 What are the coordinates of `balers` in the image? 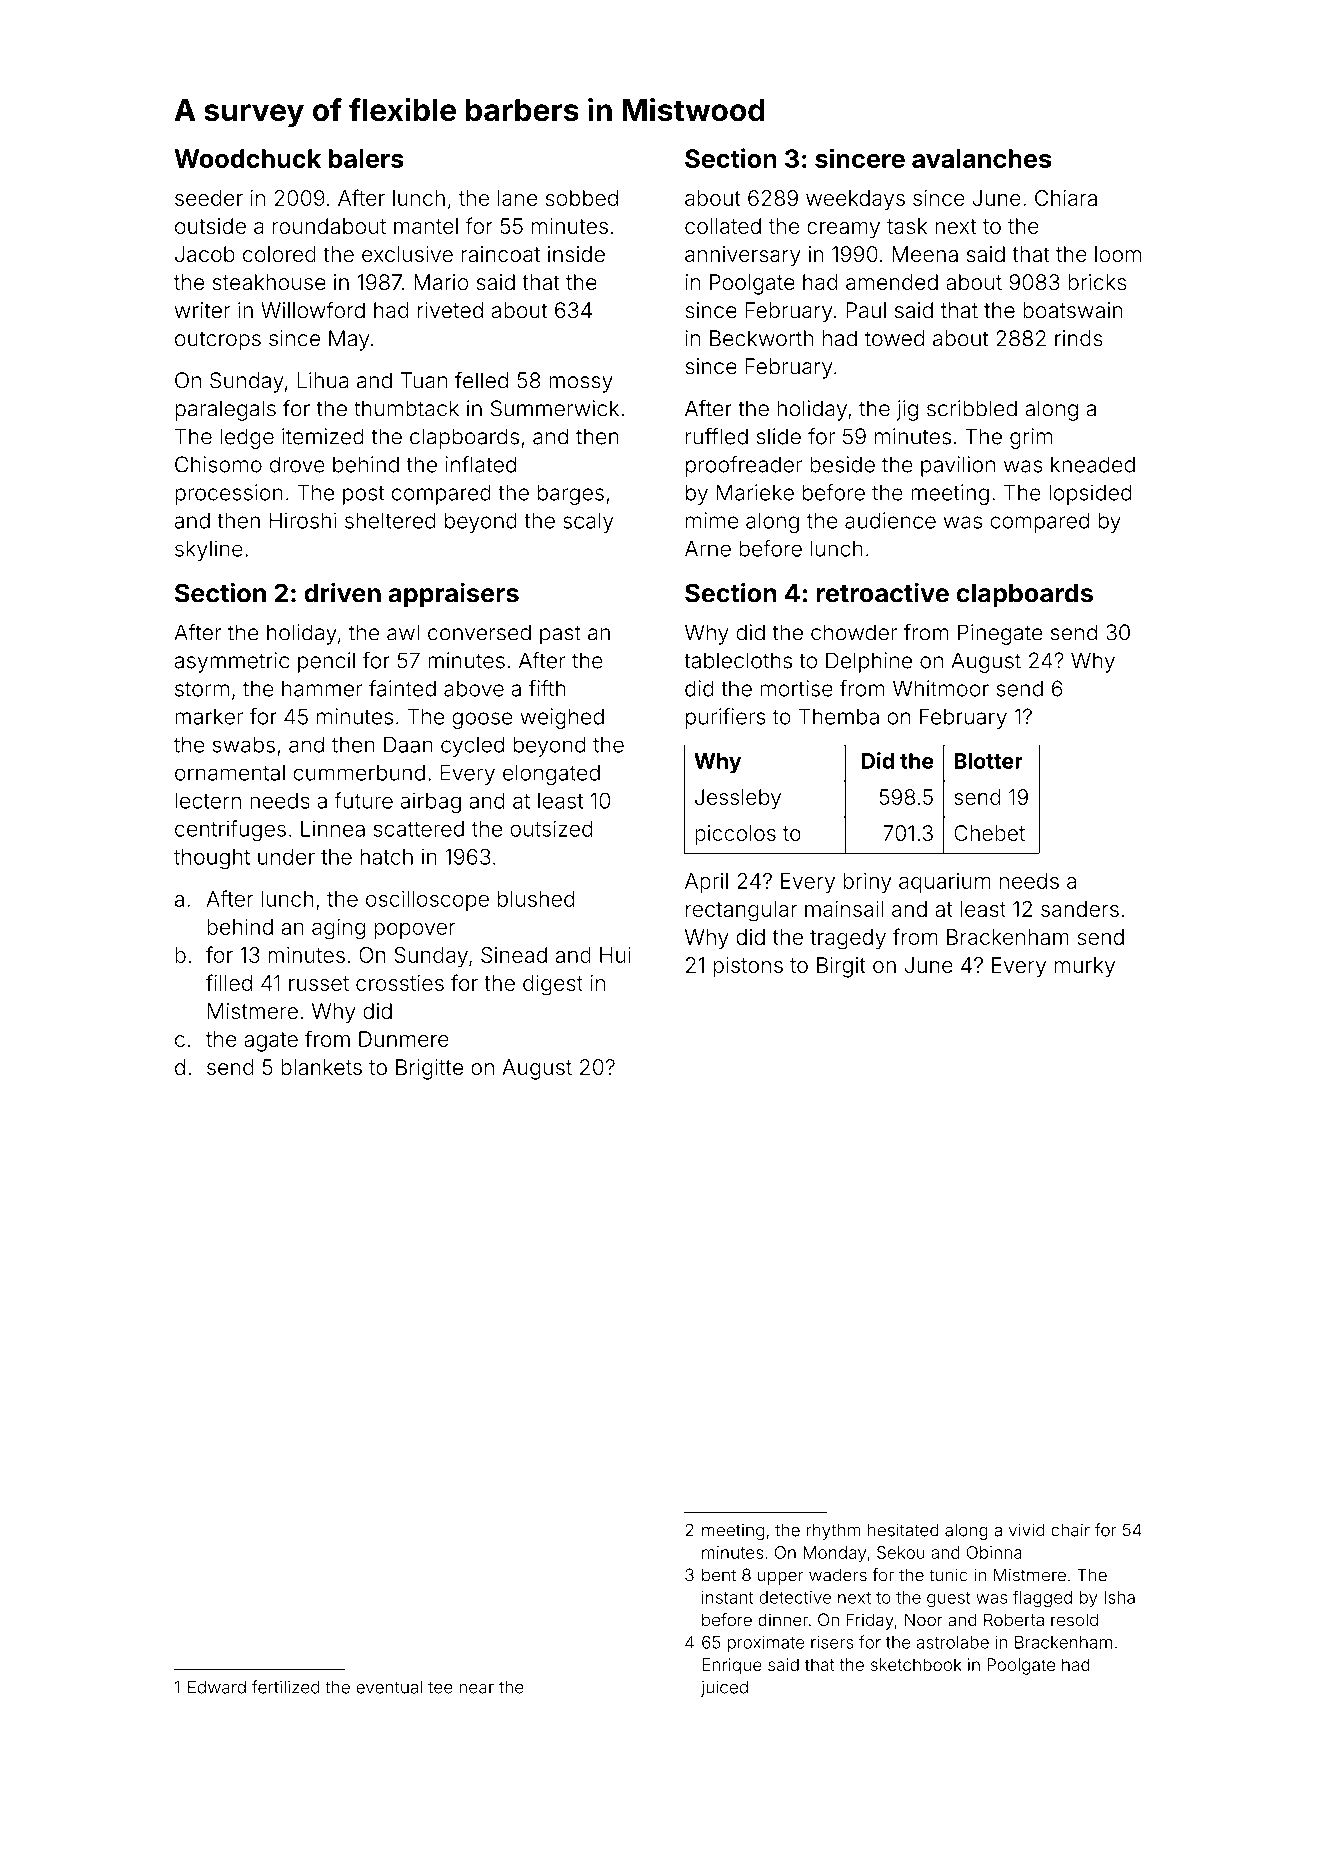 It's located at (366, 158).
